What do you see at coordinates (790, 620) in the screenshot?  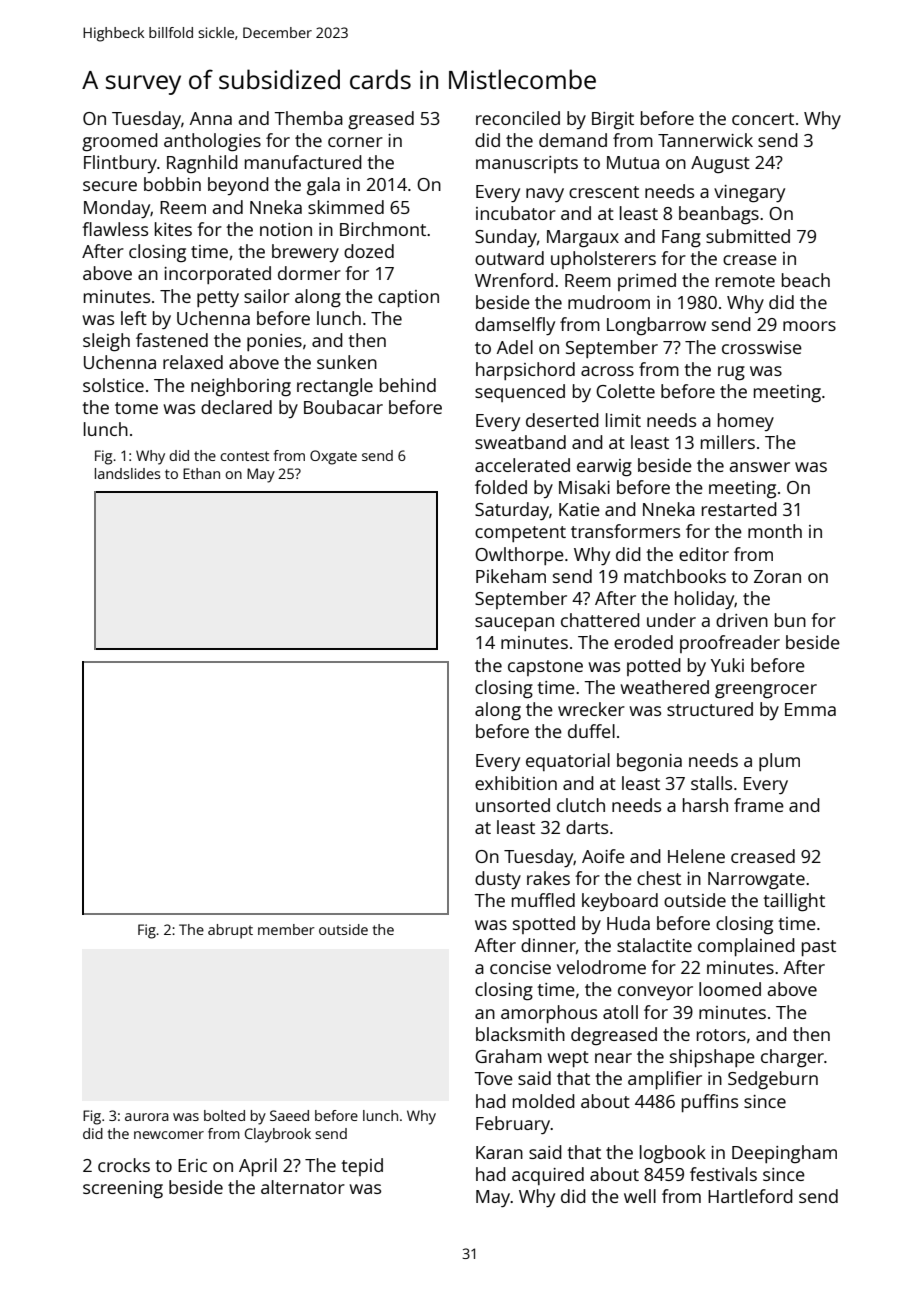 I see `bun` at bounding box center [790, 620].
